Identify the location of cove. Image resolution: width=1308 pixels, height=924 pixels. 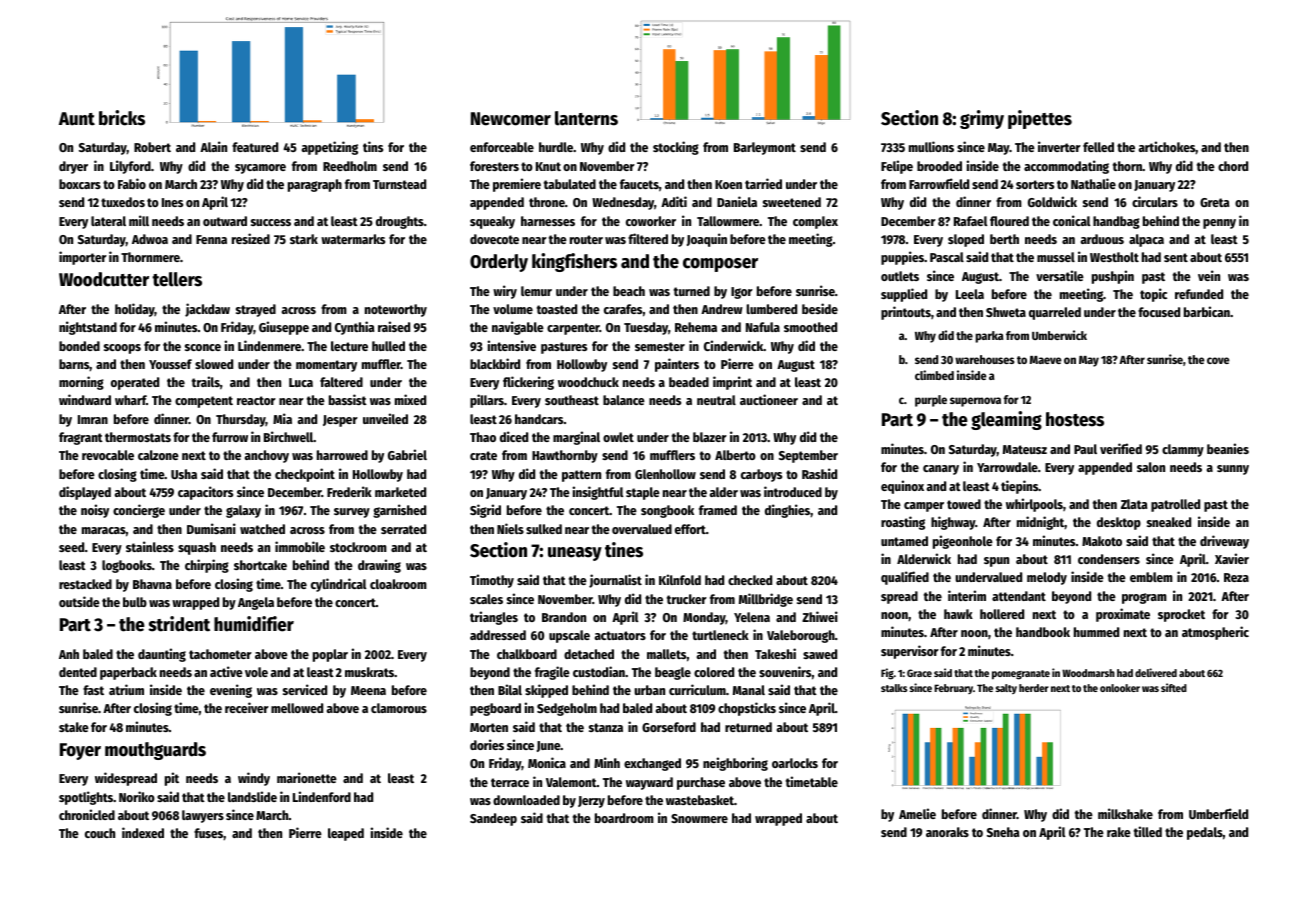
(1218, 360).
